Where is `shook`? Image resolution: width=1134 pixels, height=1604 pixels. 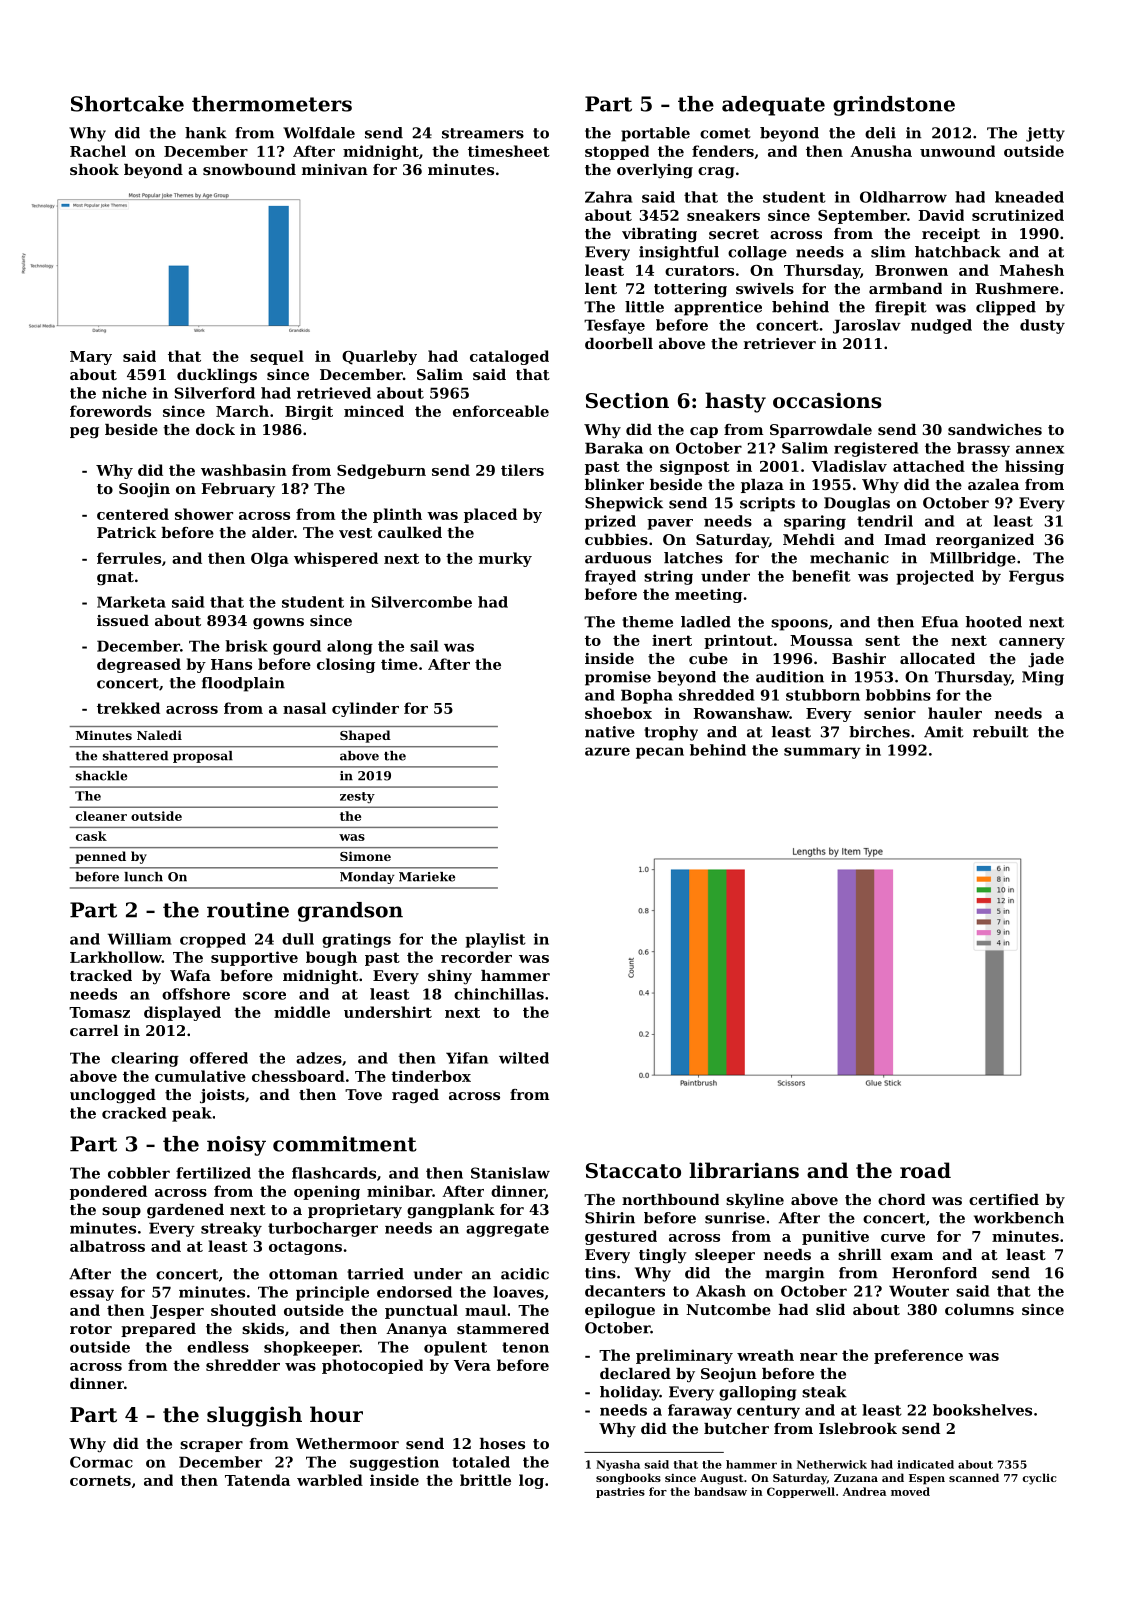 shook is located at coordinates (94, 169).
